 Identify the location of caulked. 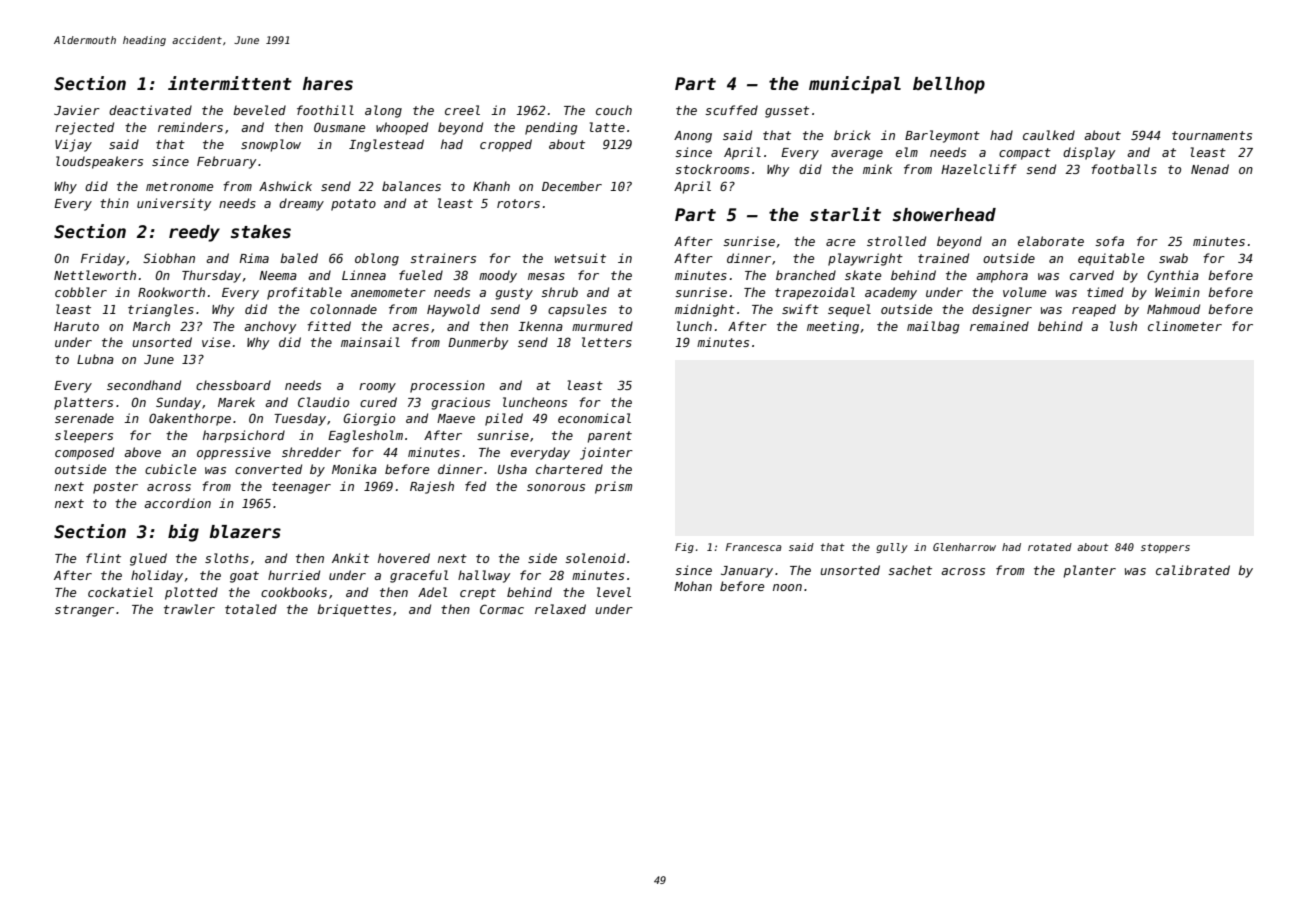
(1049, 135).
